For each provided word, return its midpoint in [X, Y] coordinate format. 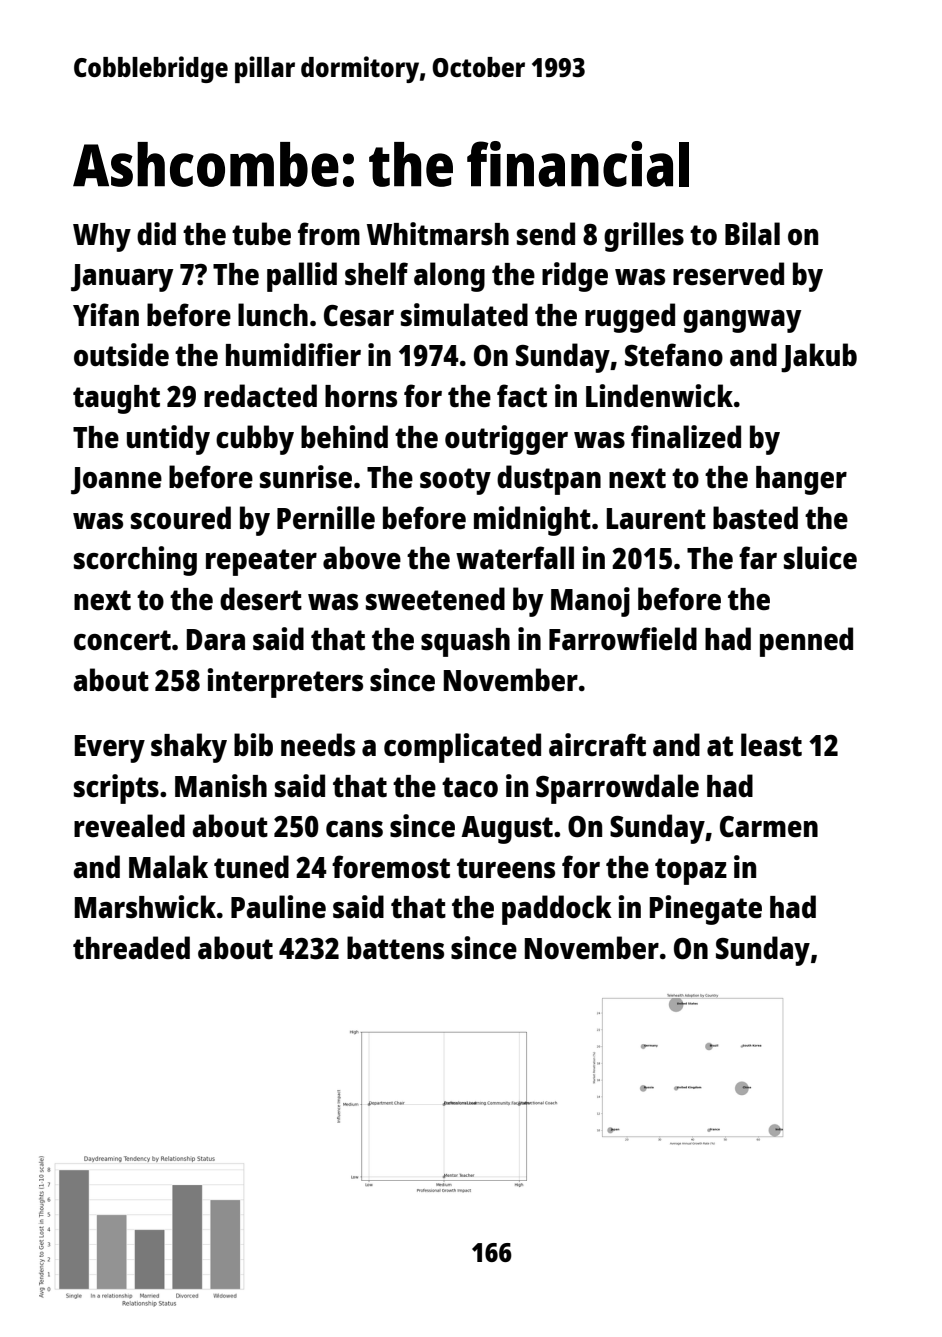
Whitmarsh [438, 234]
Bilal [752, 233]
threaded [131, 947]
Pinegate [706, 910]
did [156, 233]
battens [395, 948]
